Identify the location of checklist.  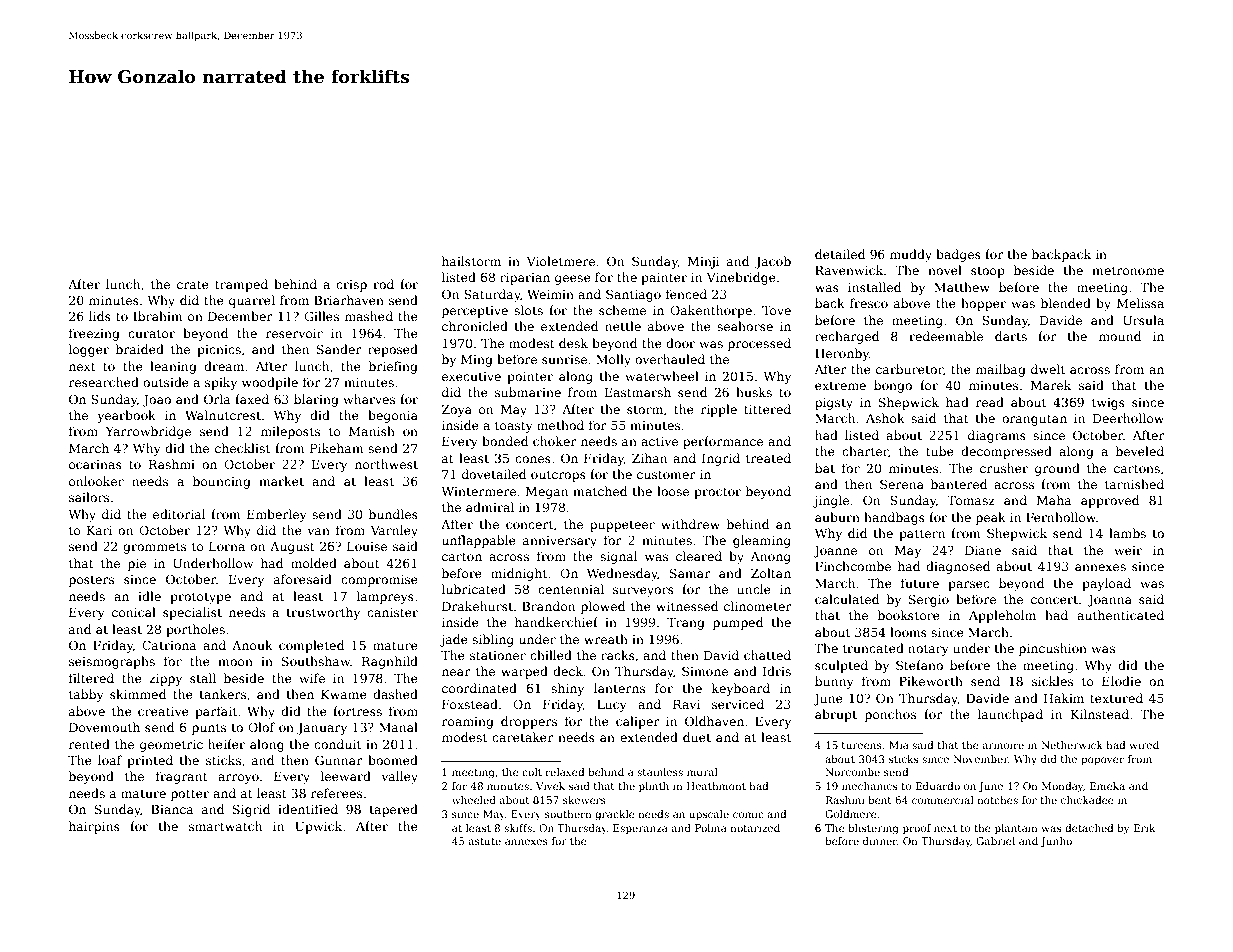
(242, 448).
